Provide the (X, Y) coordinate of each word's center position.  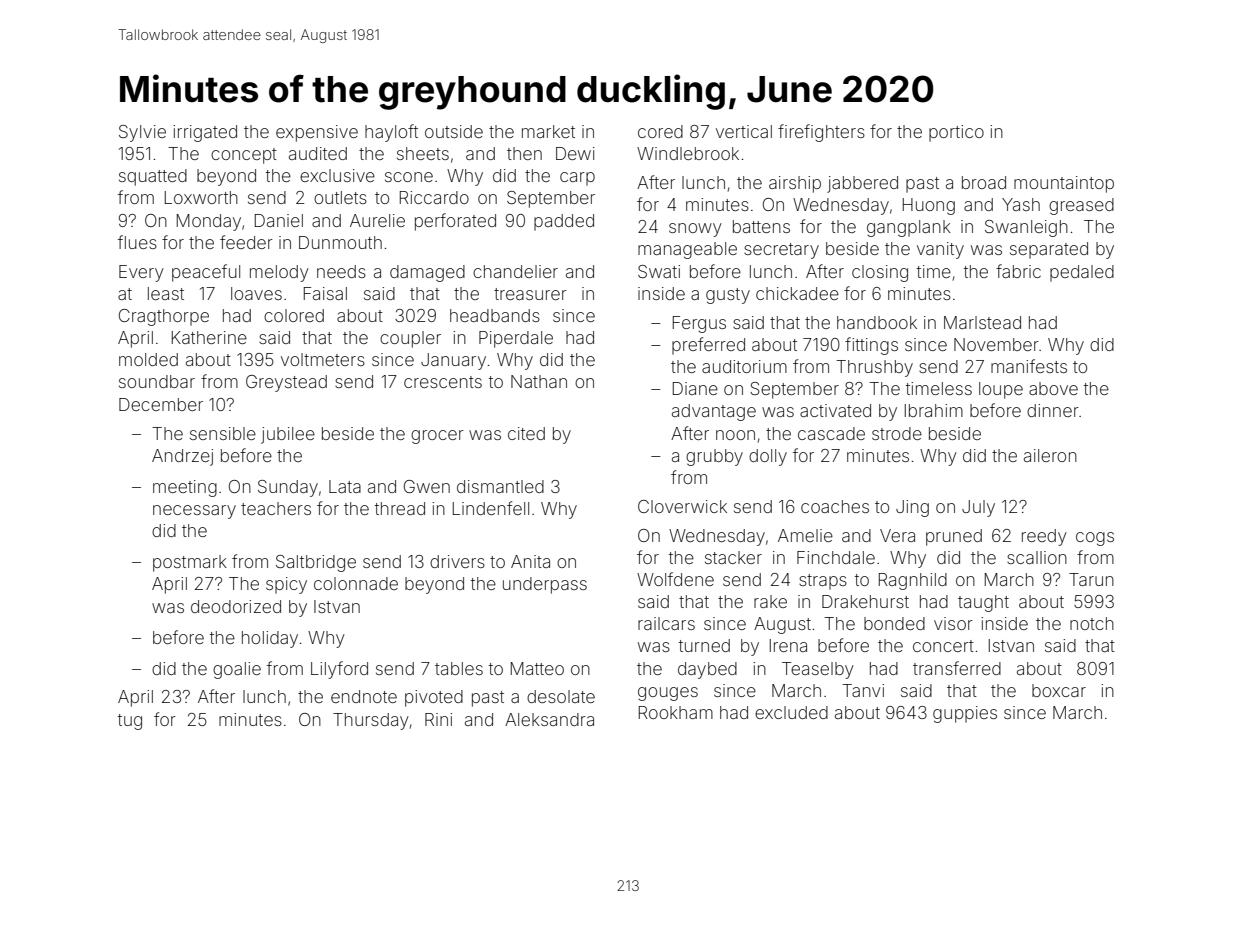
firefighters (821, 133)
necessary (194, 512)
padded (564, 222)
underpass (545, 585)
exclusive (337, 175)
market (548, 131)
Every (141, 273)
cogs (1095, 539)
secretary (781, 251)
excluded (791, 712)
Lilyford (339, 670)
